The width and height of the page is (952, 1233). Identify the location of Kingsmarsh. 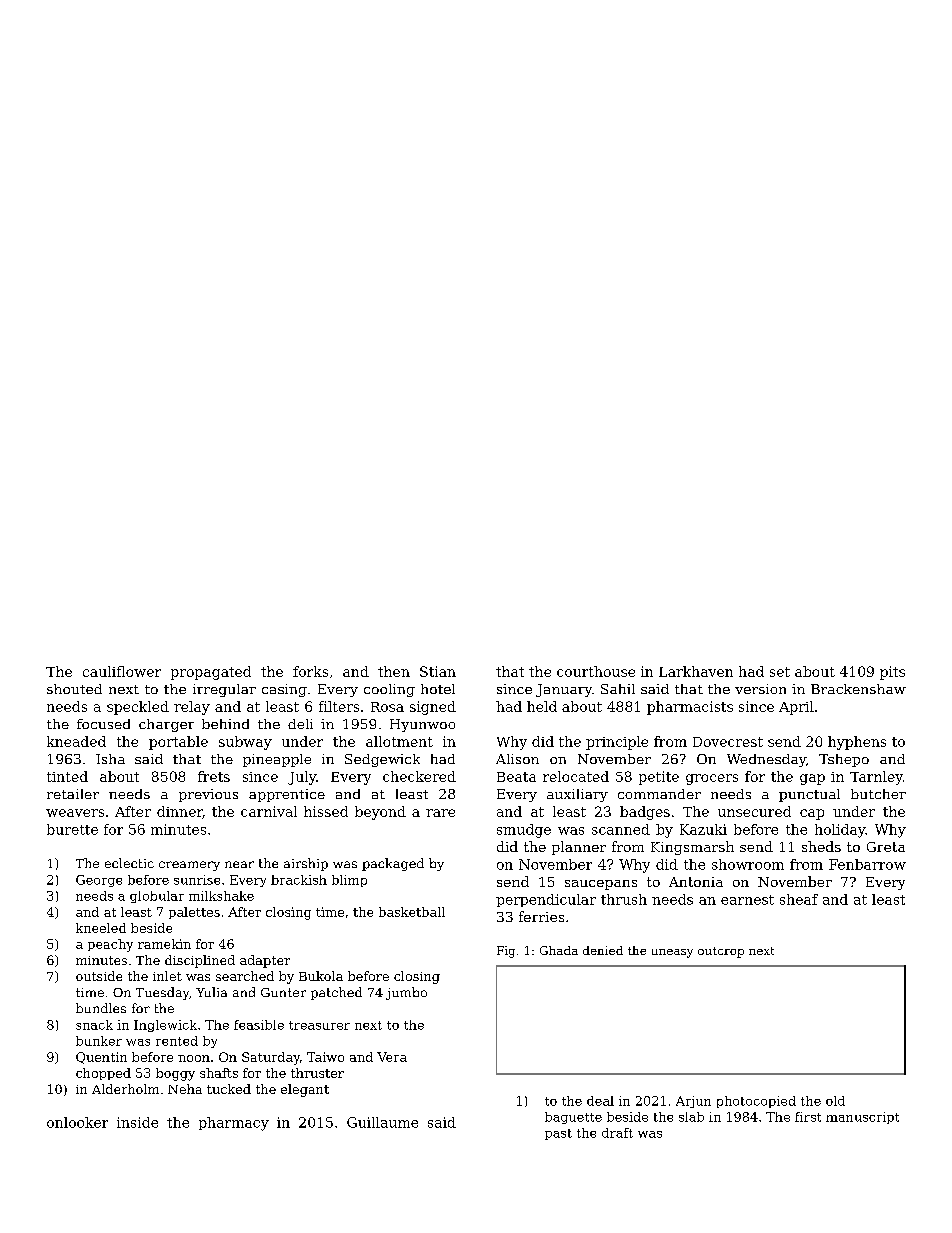
(692, 848).
